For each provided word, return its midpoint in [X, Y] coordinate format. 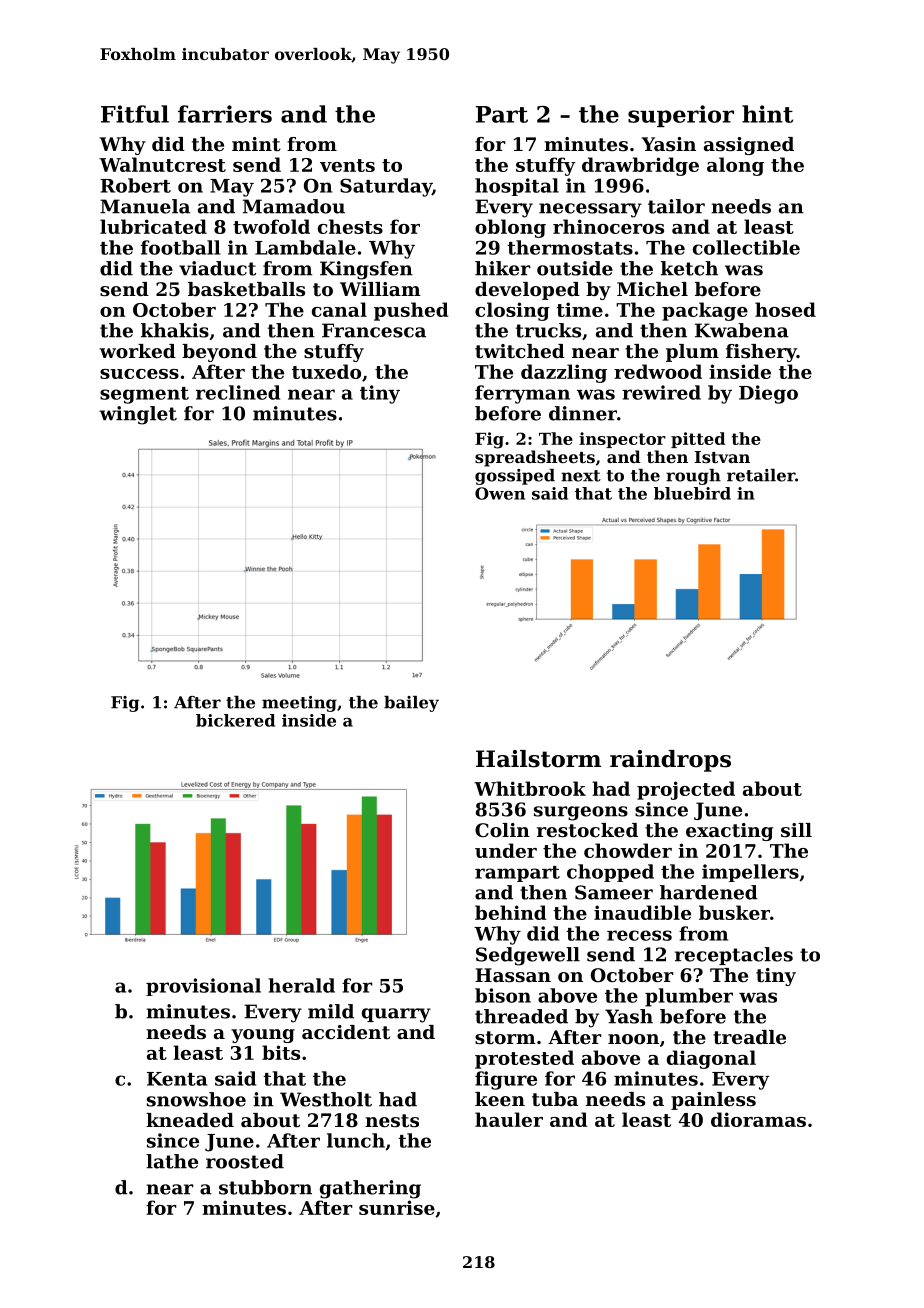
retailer [761, 475]
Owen [500, 493]
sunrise [397, 1207]
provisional [203, 987]
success [139, 374]
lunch [356, 1140]
